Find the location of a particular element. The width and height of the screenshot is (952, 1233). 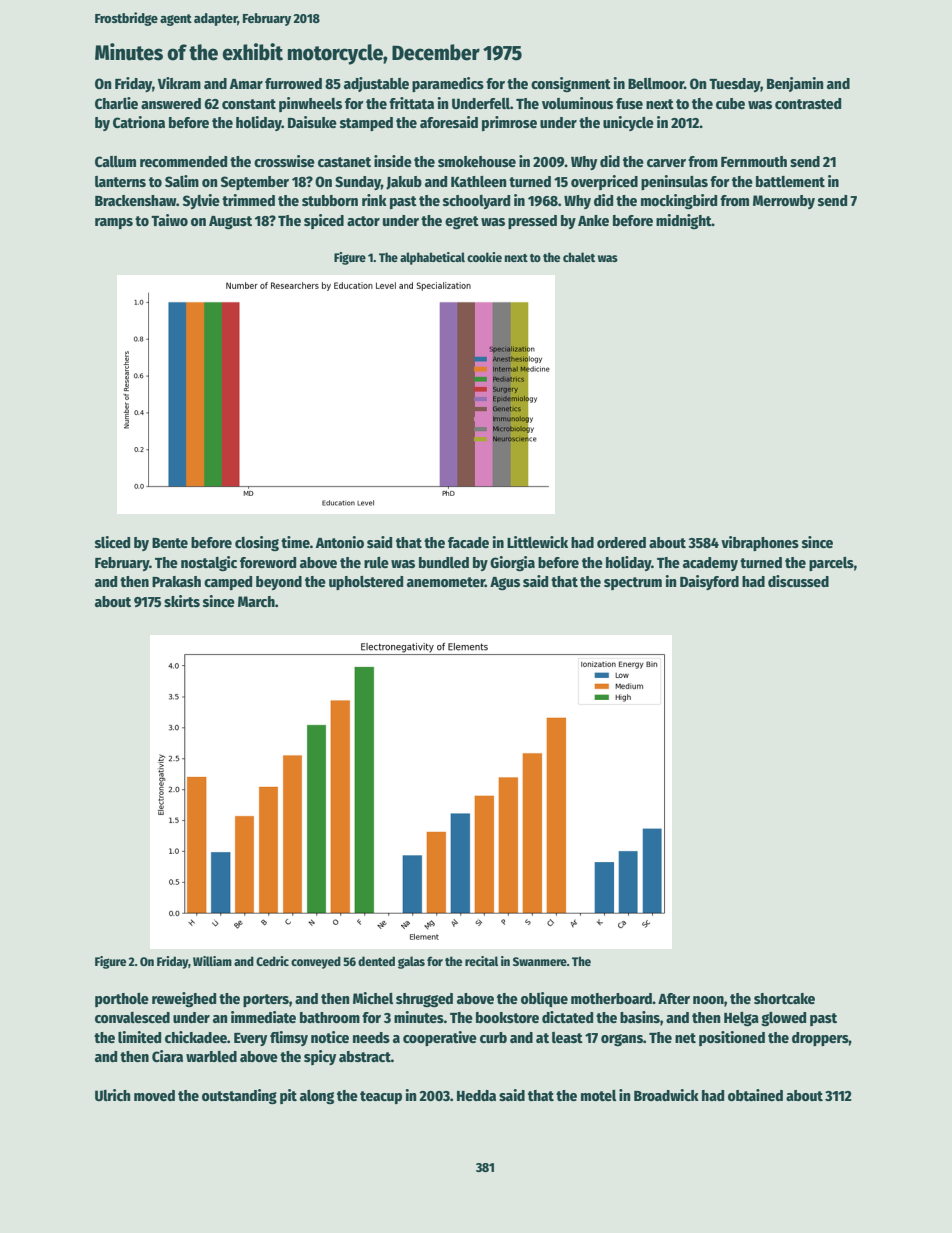

Michel is located at coordinates (373, 998).
